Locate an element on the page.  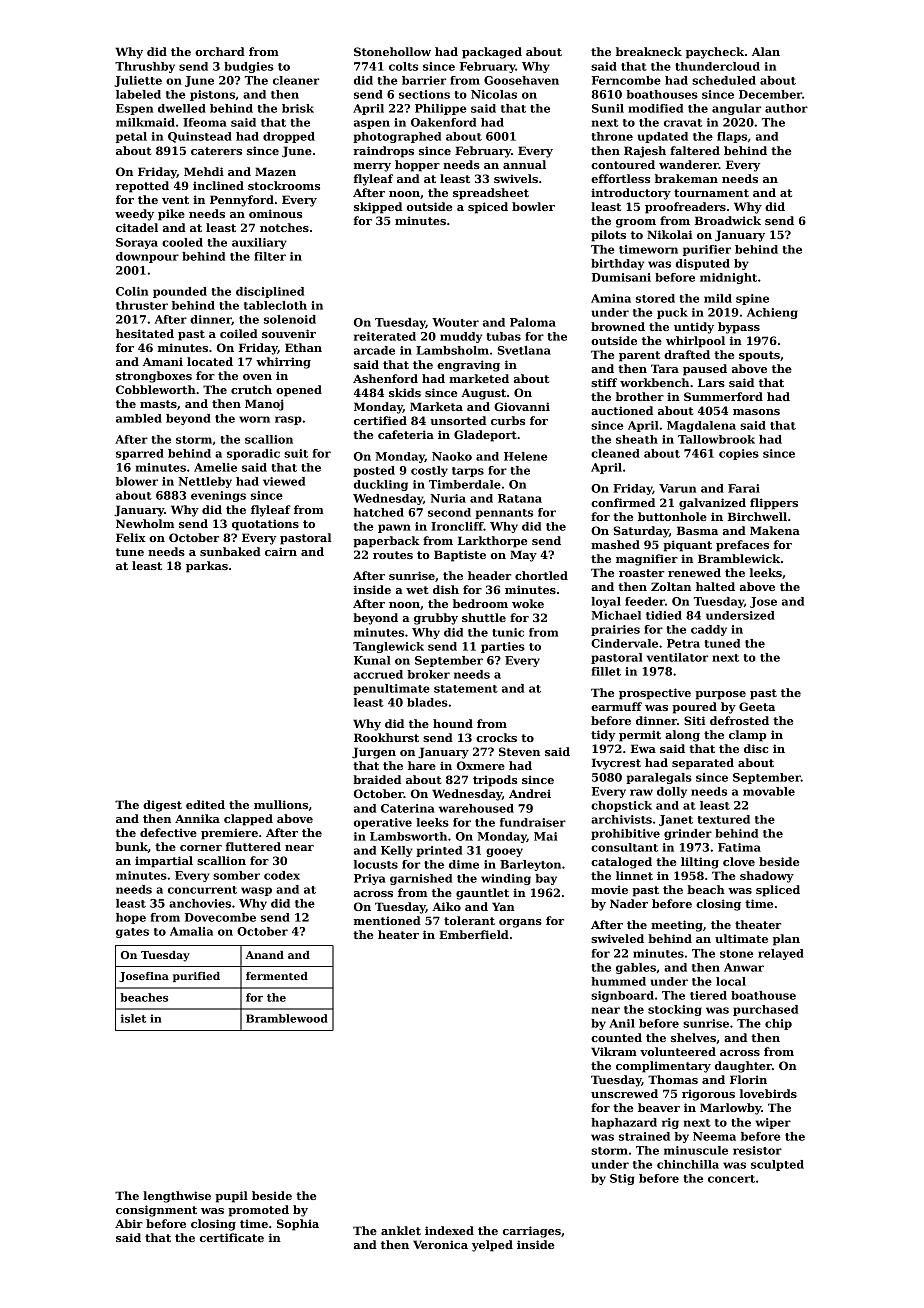
Broadwick is located at coordinates (728, 220).
